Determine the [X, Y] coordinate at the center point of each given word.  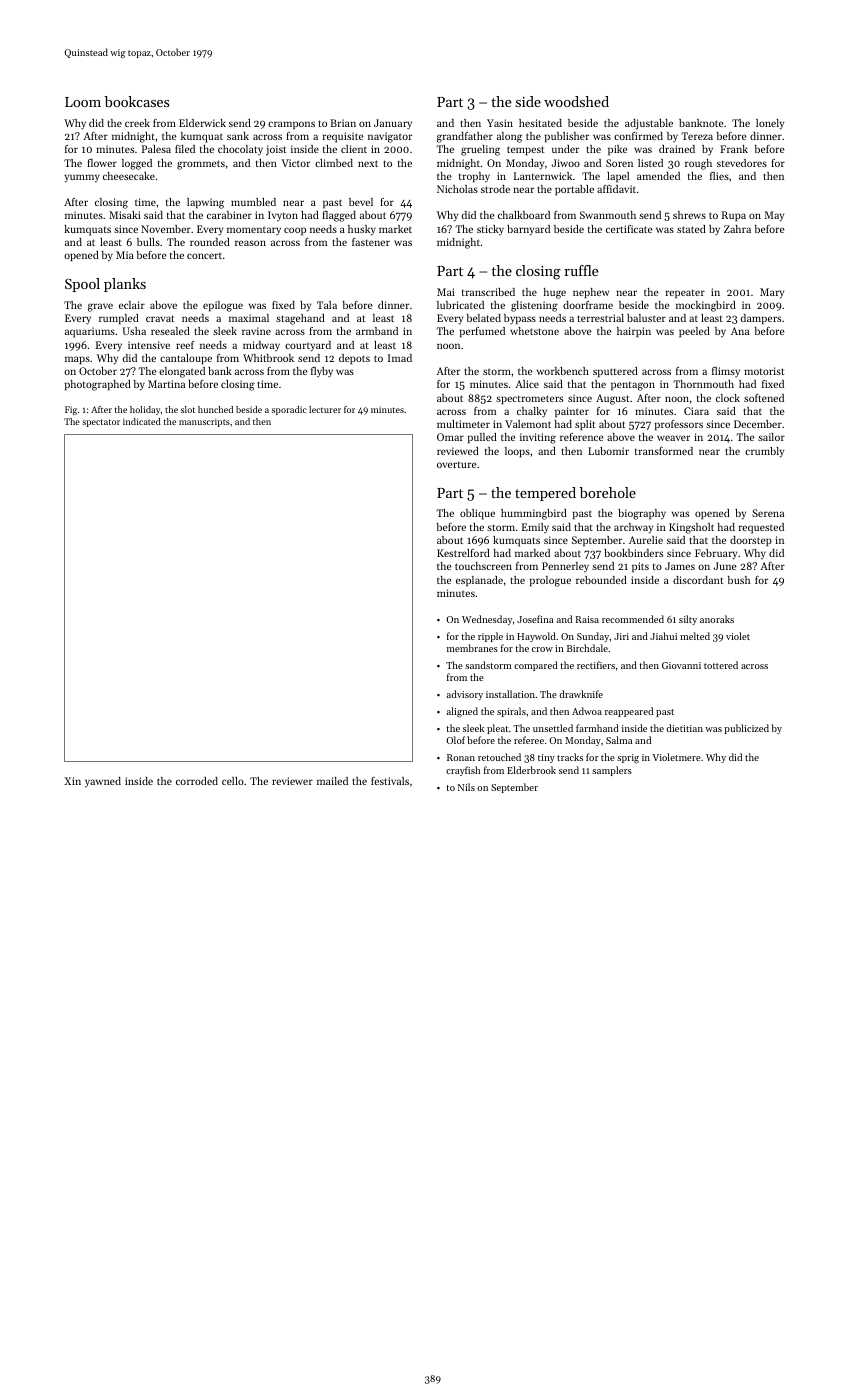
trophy [474, 177]
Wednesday [487, 620]
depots [354, 359]
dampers [761, 319]
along [509, 137]
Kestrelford [463, 553]
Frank [734, 149]
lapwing [205, 203]
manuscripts [204, 422]
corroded [197, 781]
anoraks [717, 619]
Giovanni [681, 665]
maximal [249, 318]
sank [238, 136]
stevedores [742, 163]
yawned [103, 782]
